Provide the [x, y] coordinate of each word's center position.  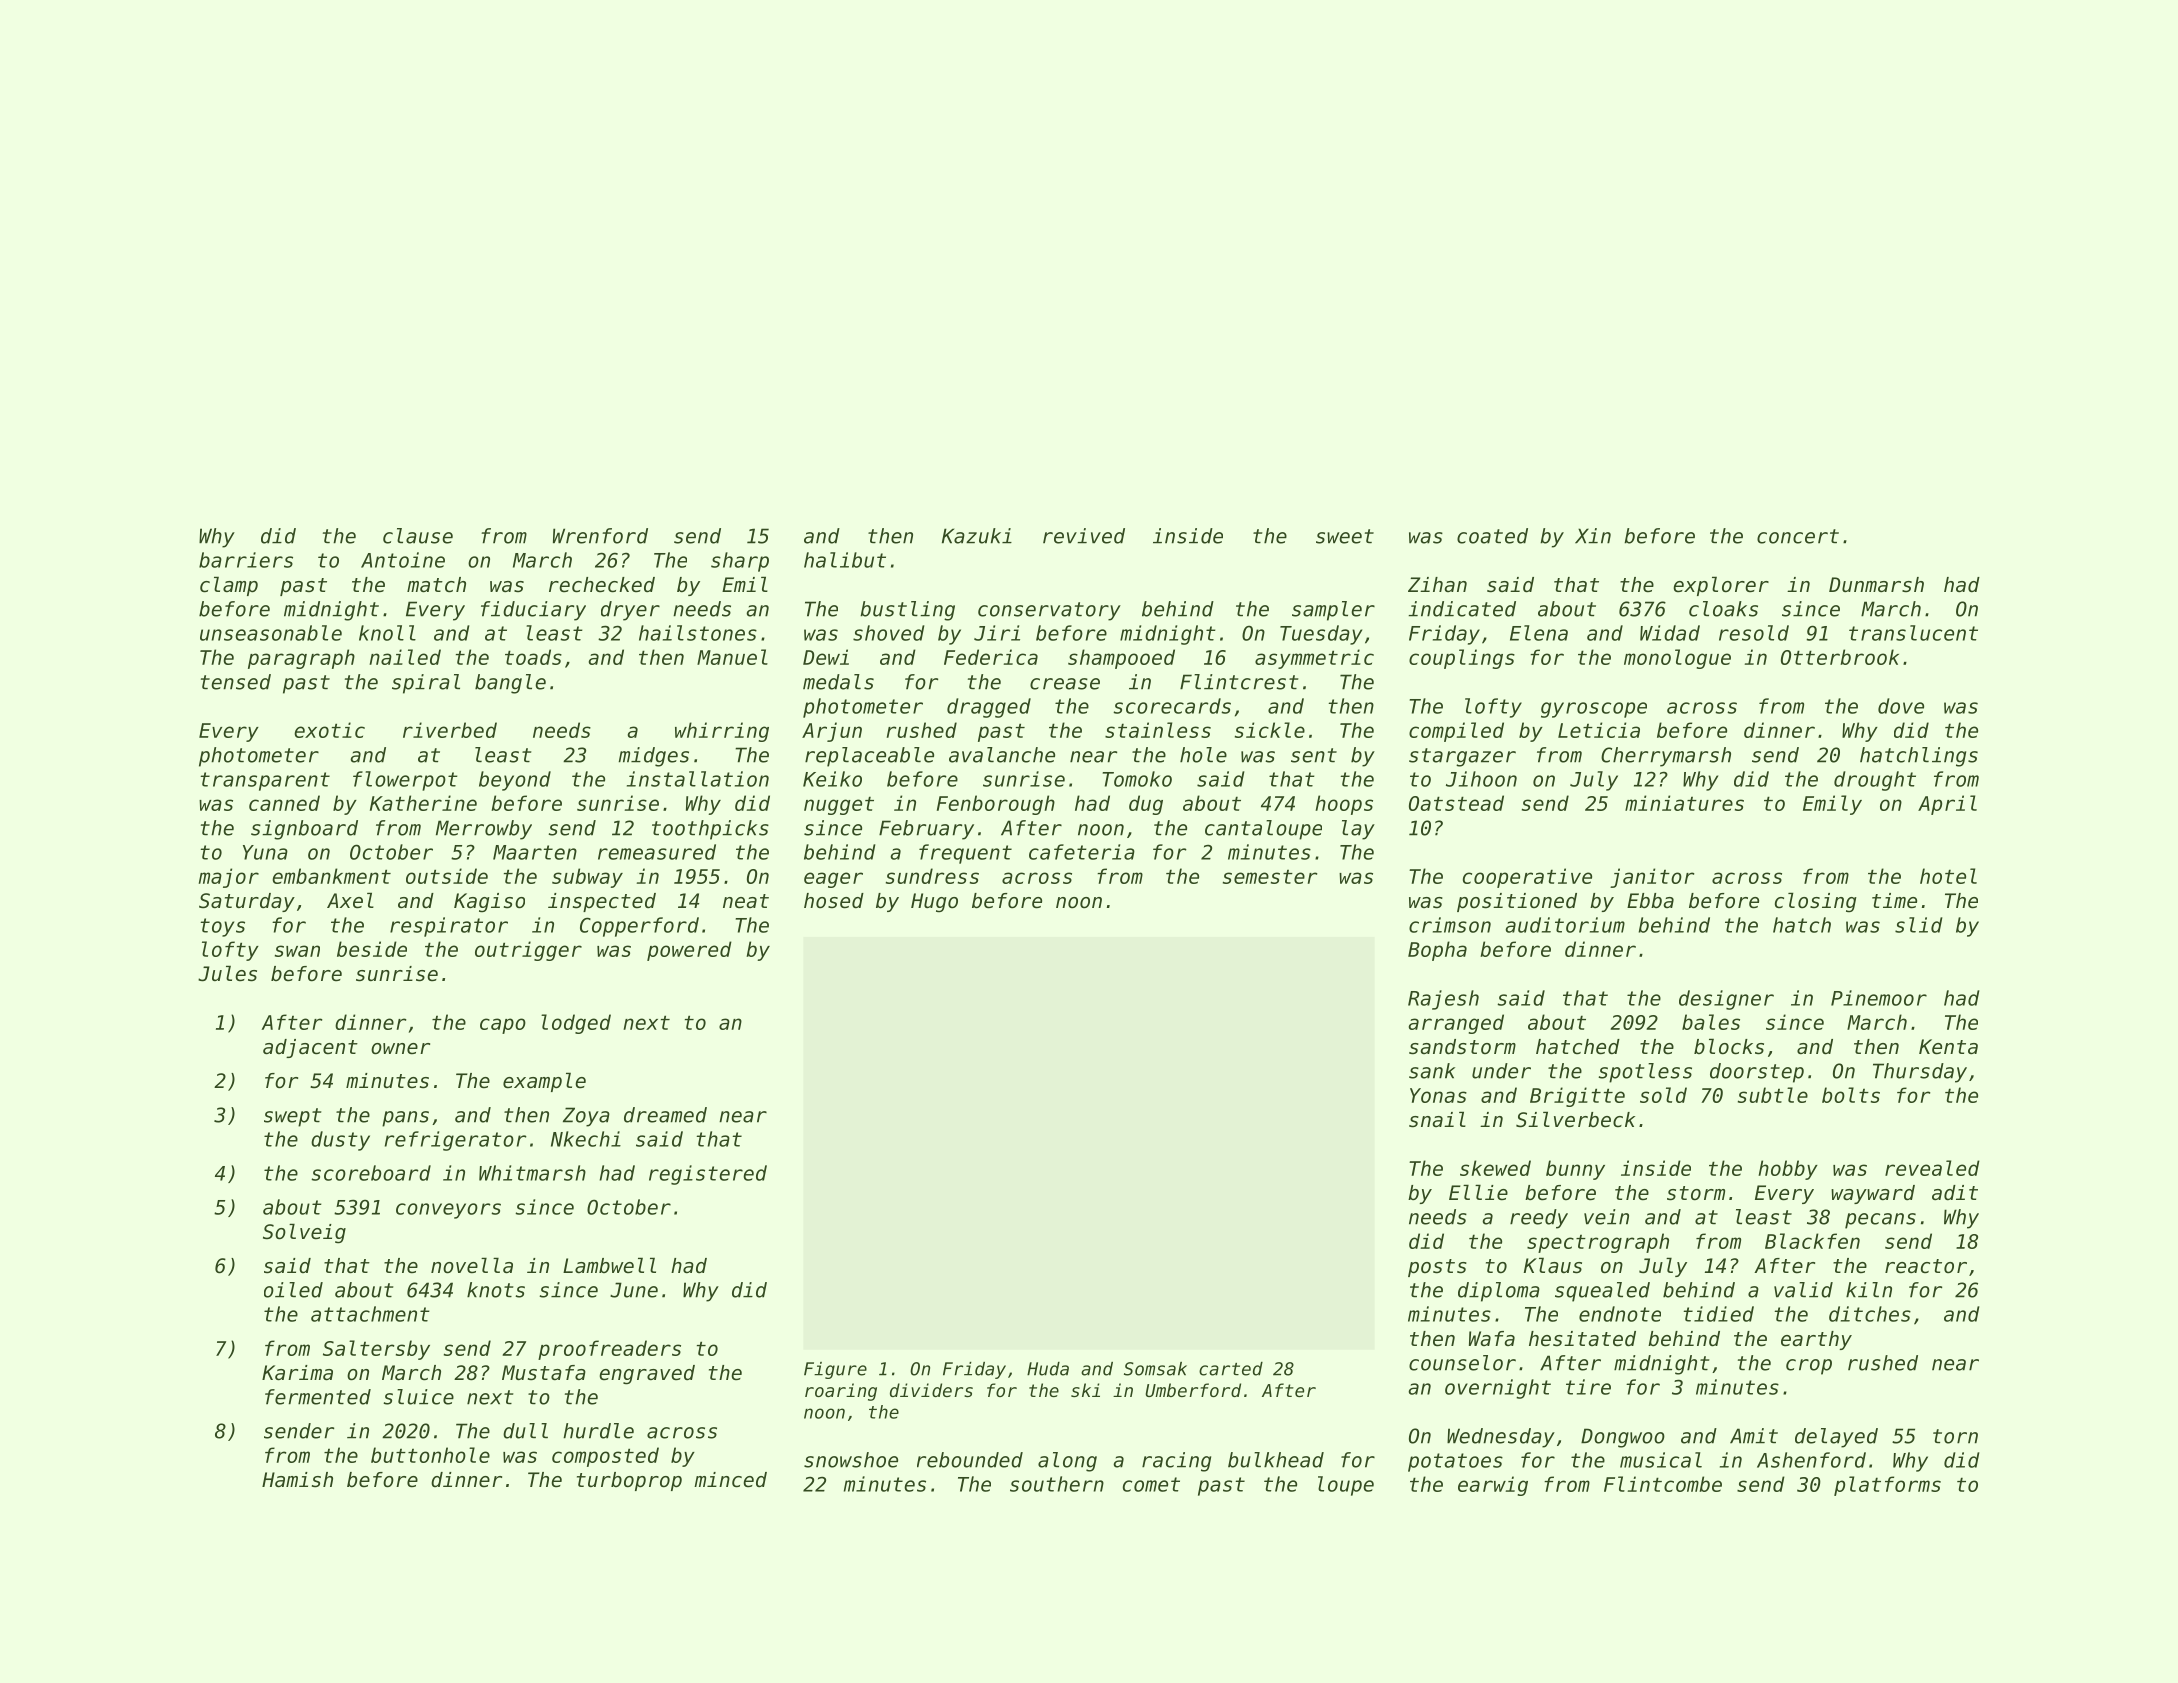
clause [418, 536]
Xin [1593, 536]
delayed [1836, 1438]
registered [708, 1175]
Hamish [297, 1480]
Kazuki [977, 536]
